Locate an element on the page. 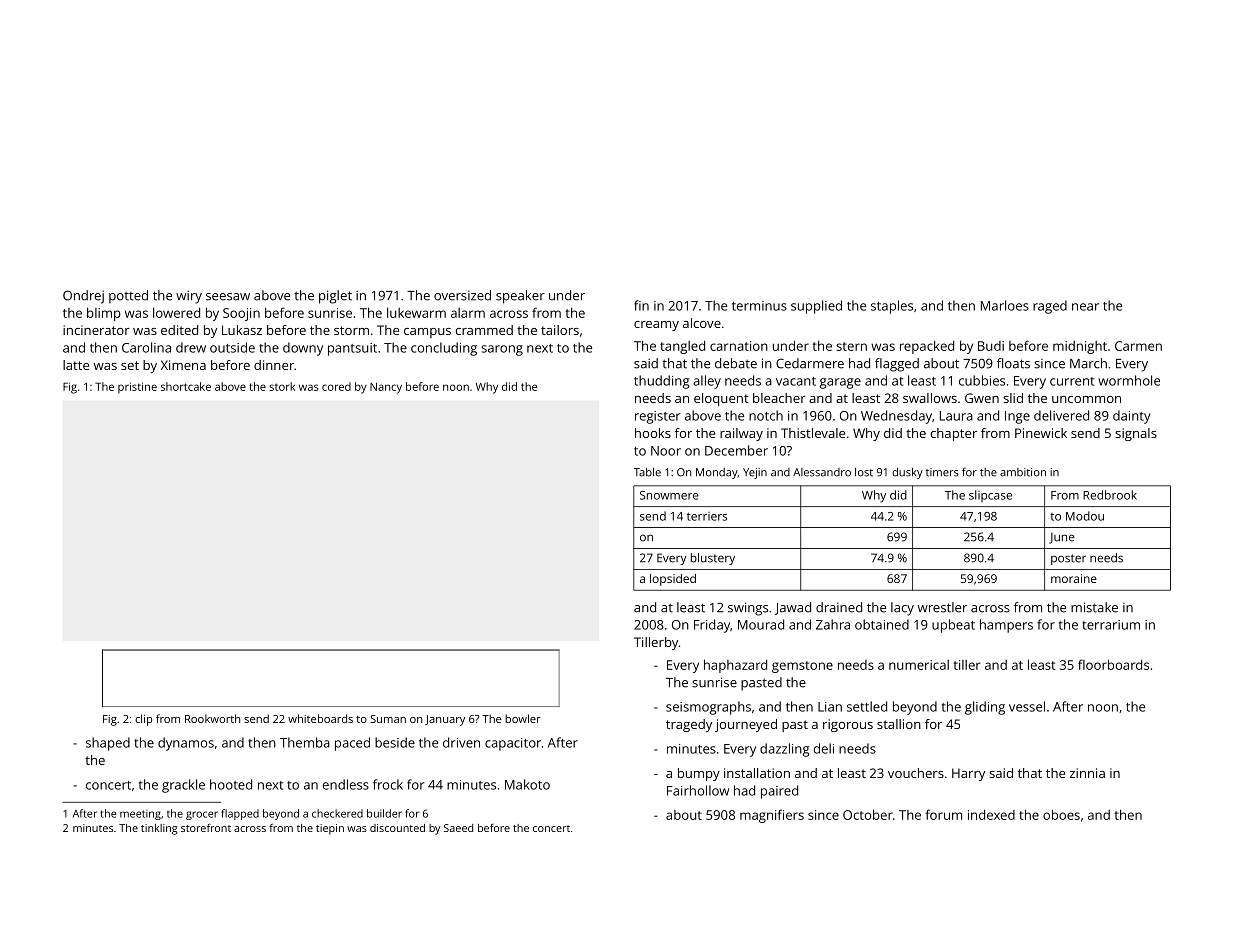 The height and width of the image is (952, 1233). poster is located at coordinates (1068, 559).
